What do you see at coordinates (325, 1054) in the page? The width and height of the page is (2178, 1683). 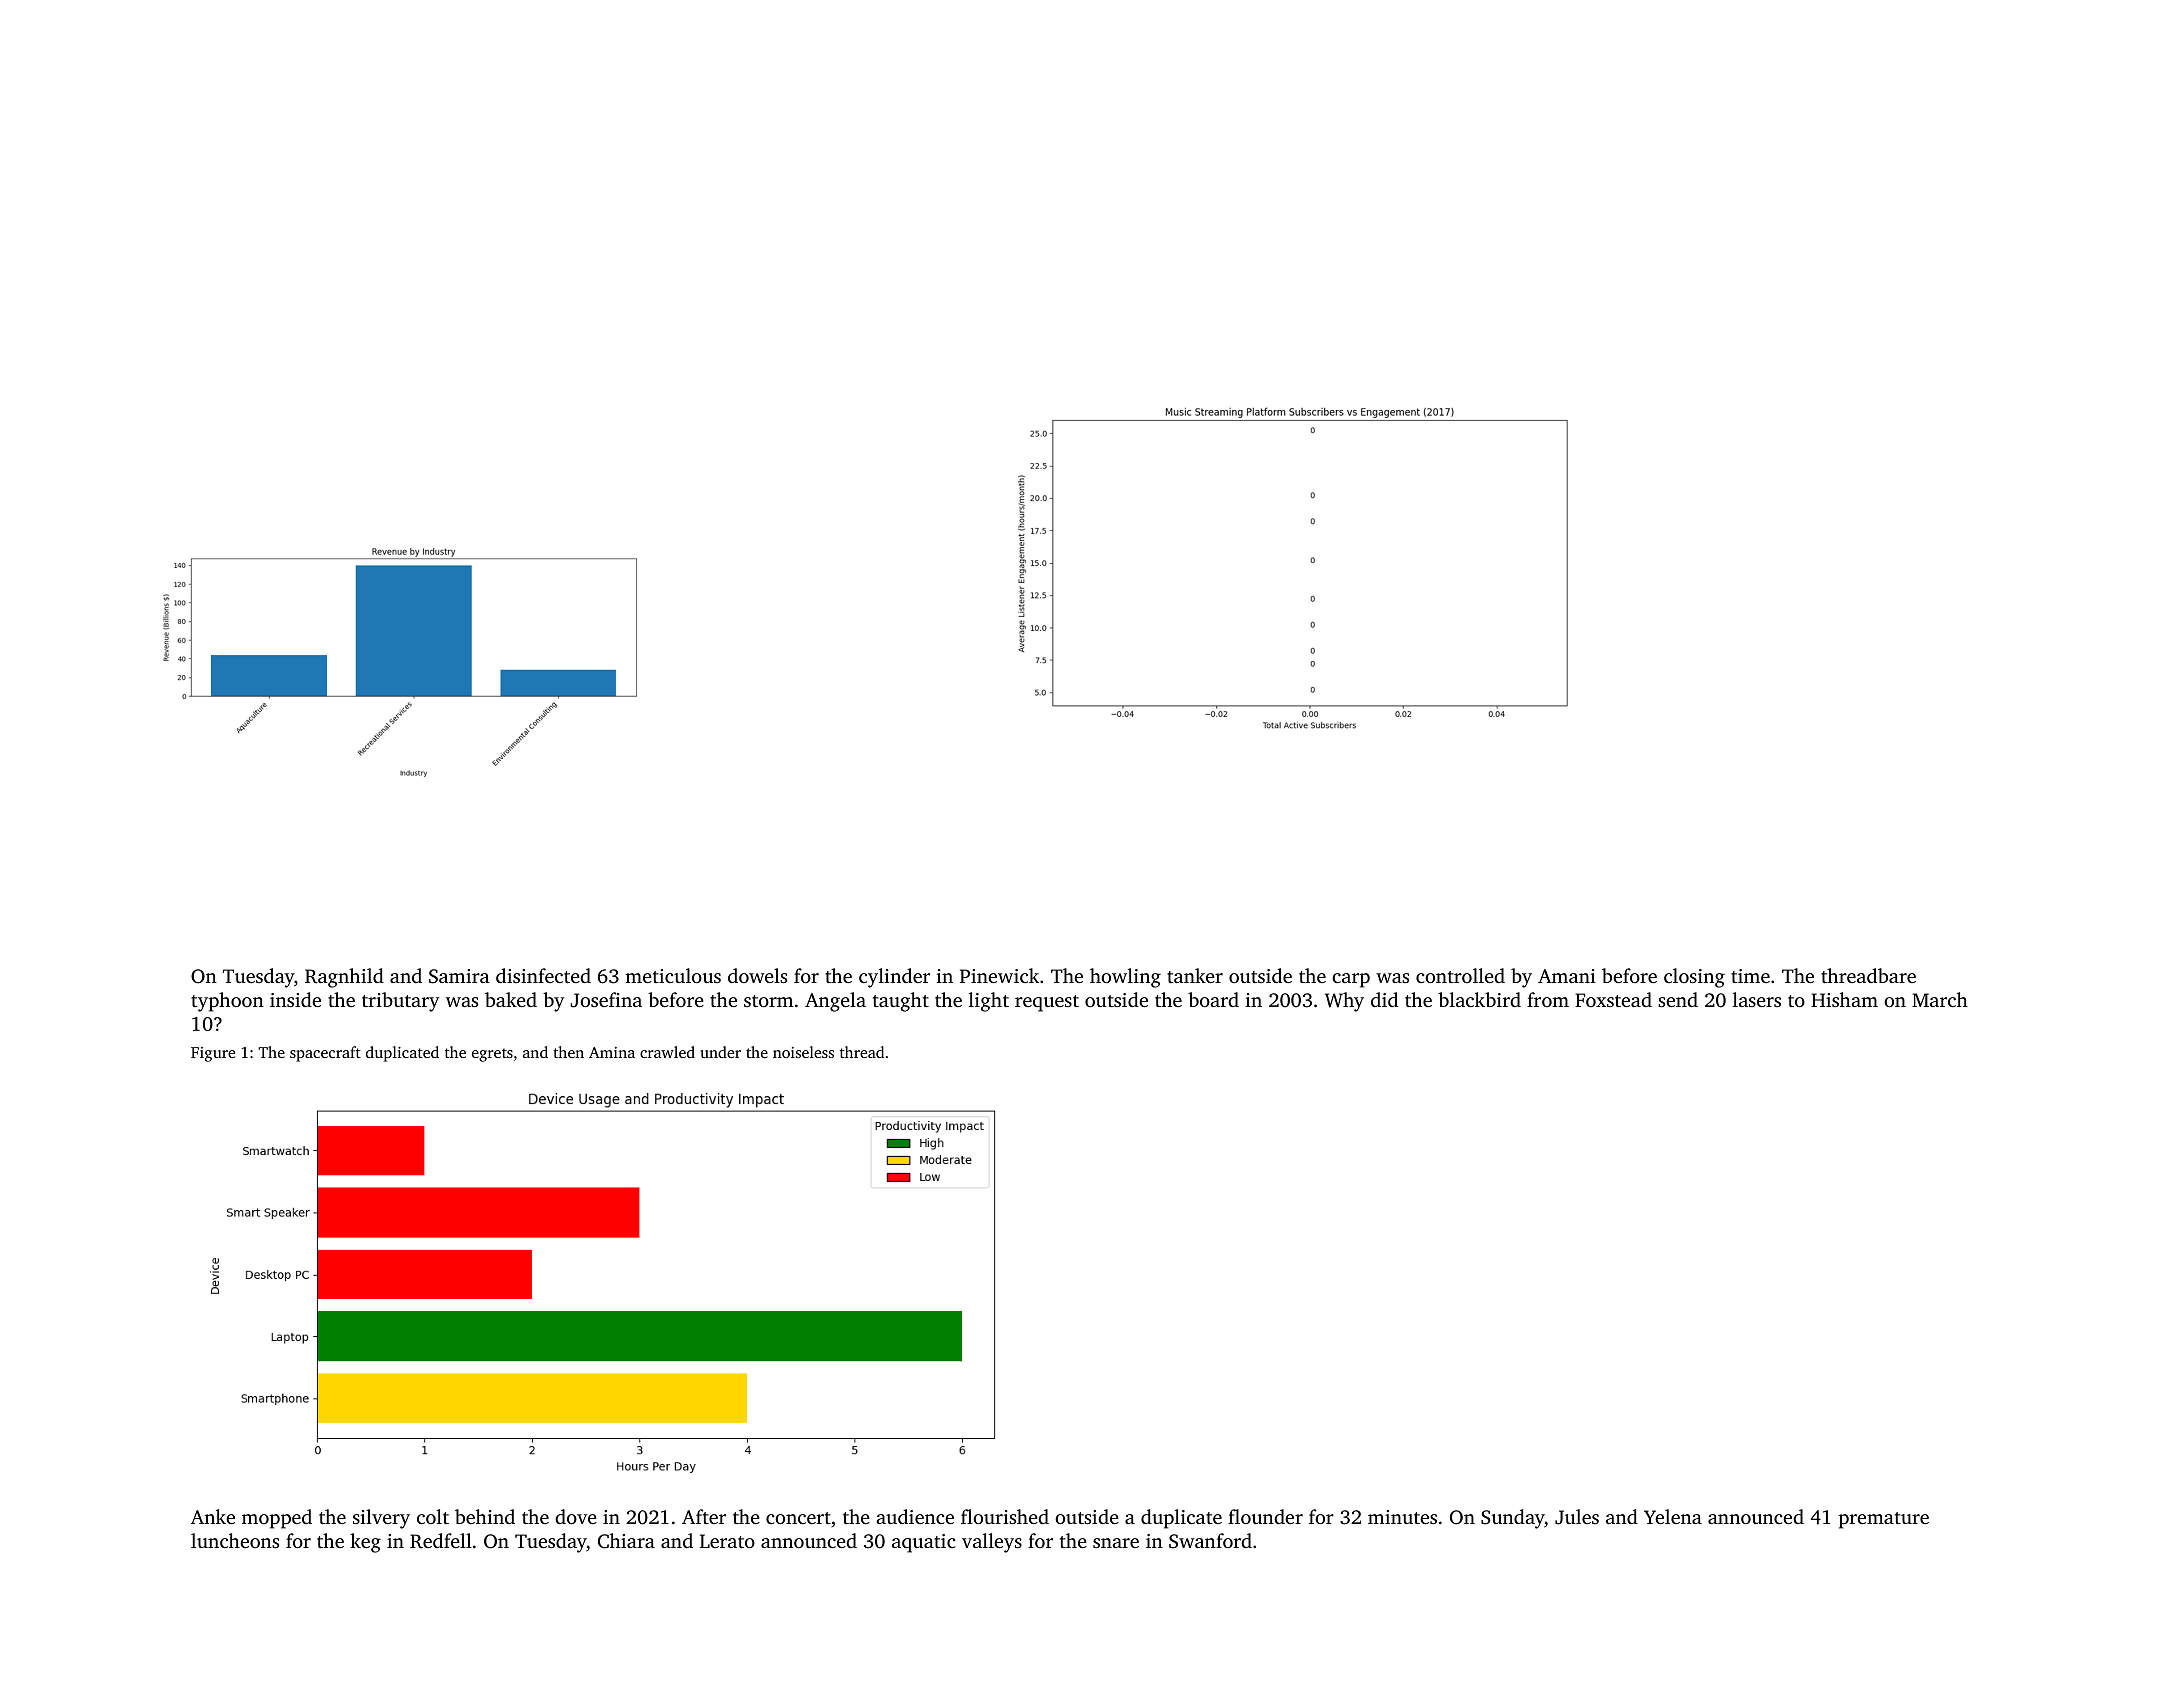 I see `spacecraft` at bounding box center [325, 1054].
